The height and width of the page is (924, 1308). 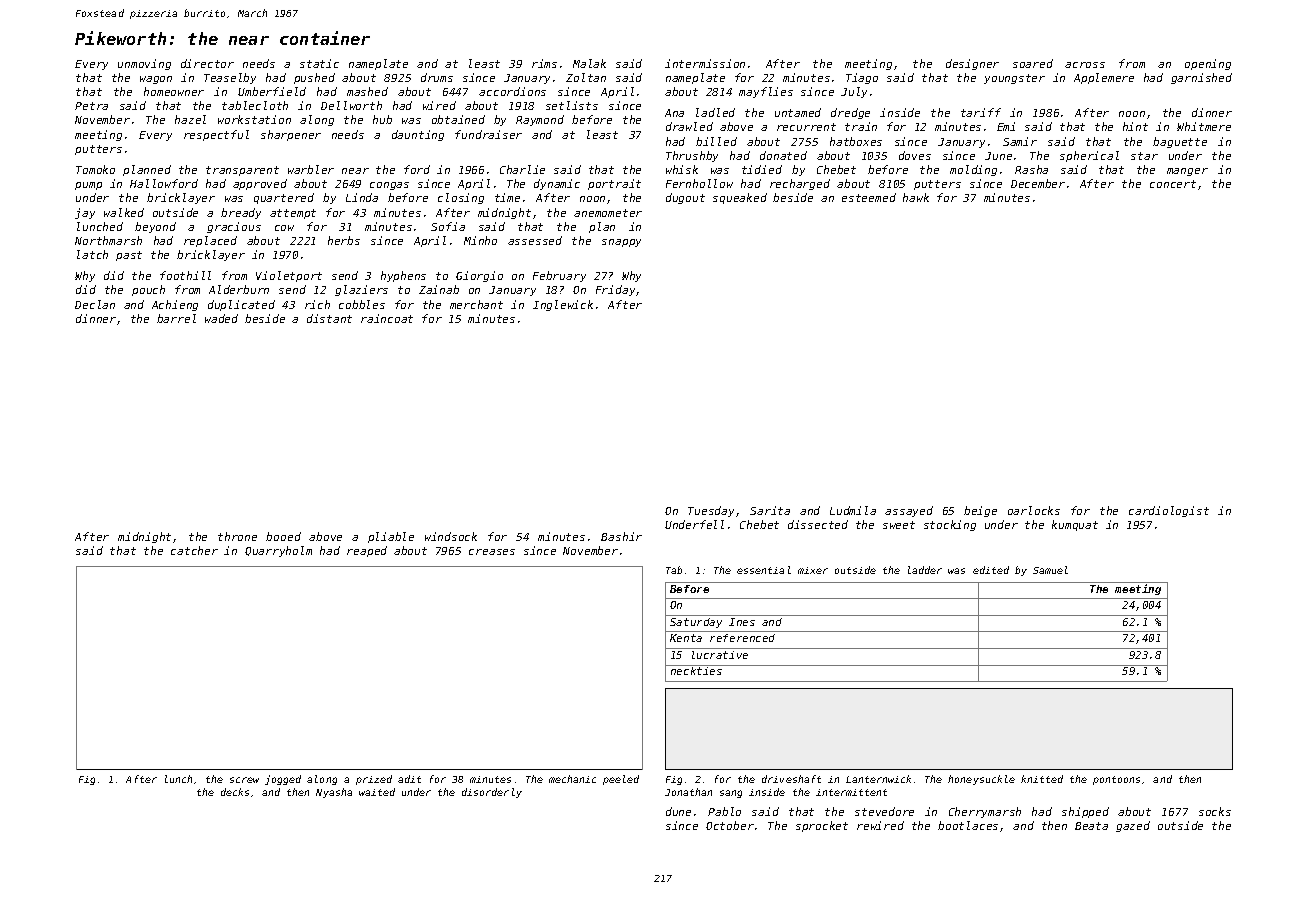 What do you see at coordinates (615, 290) in the page?
I see `Friday` at bounding box center [615, 290].
